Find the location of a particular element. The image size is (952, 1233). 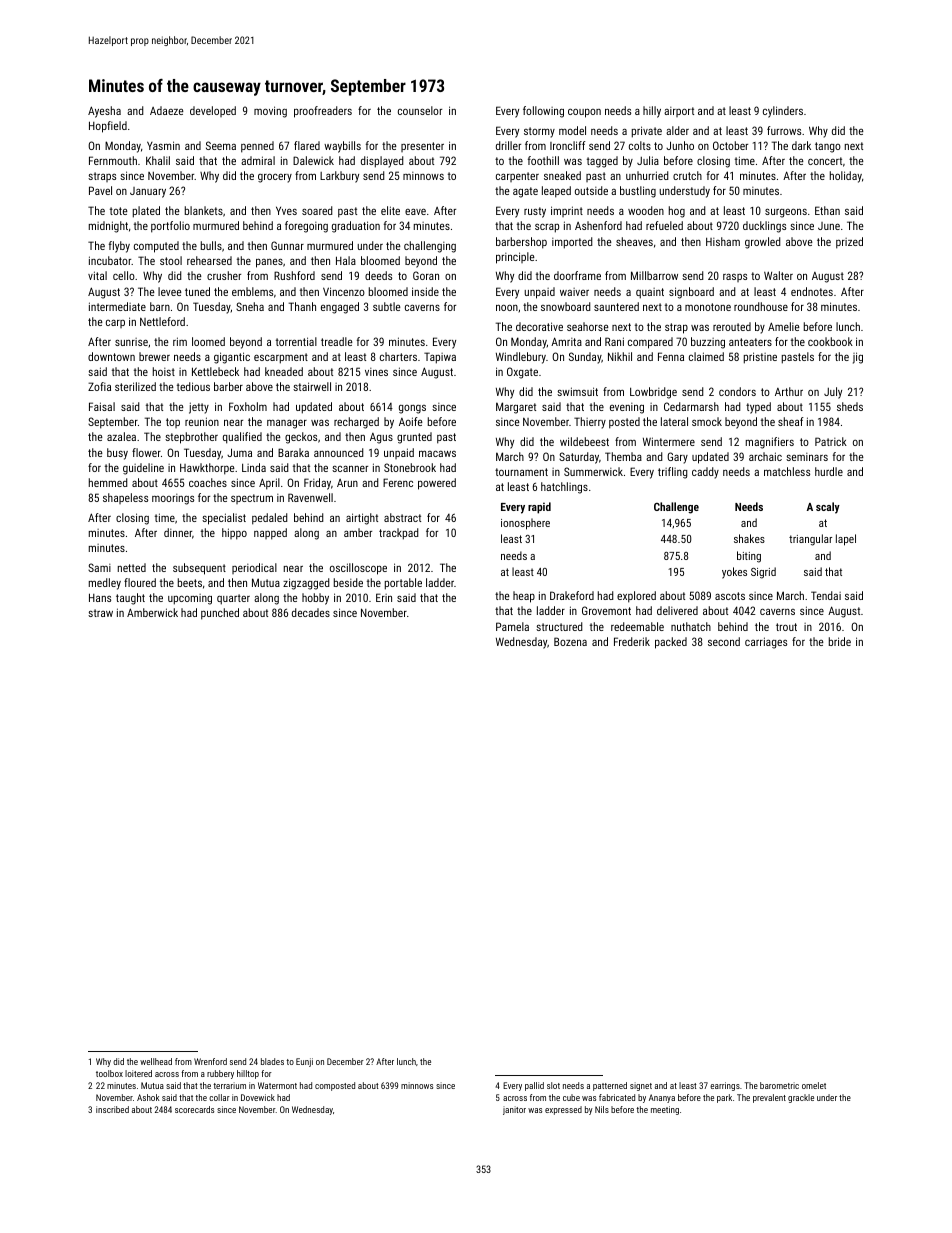

heap is located at coordinates (524, 597).
